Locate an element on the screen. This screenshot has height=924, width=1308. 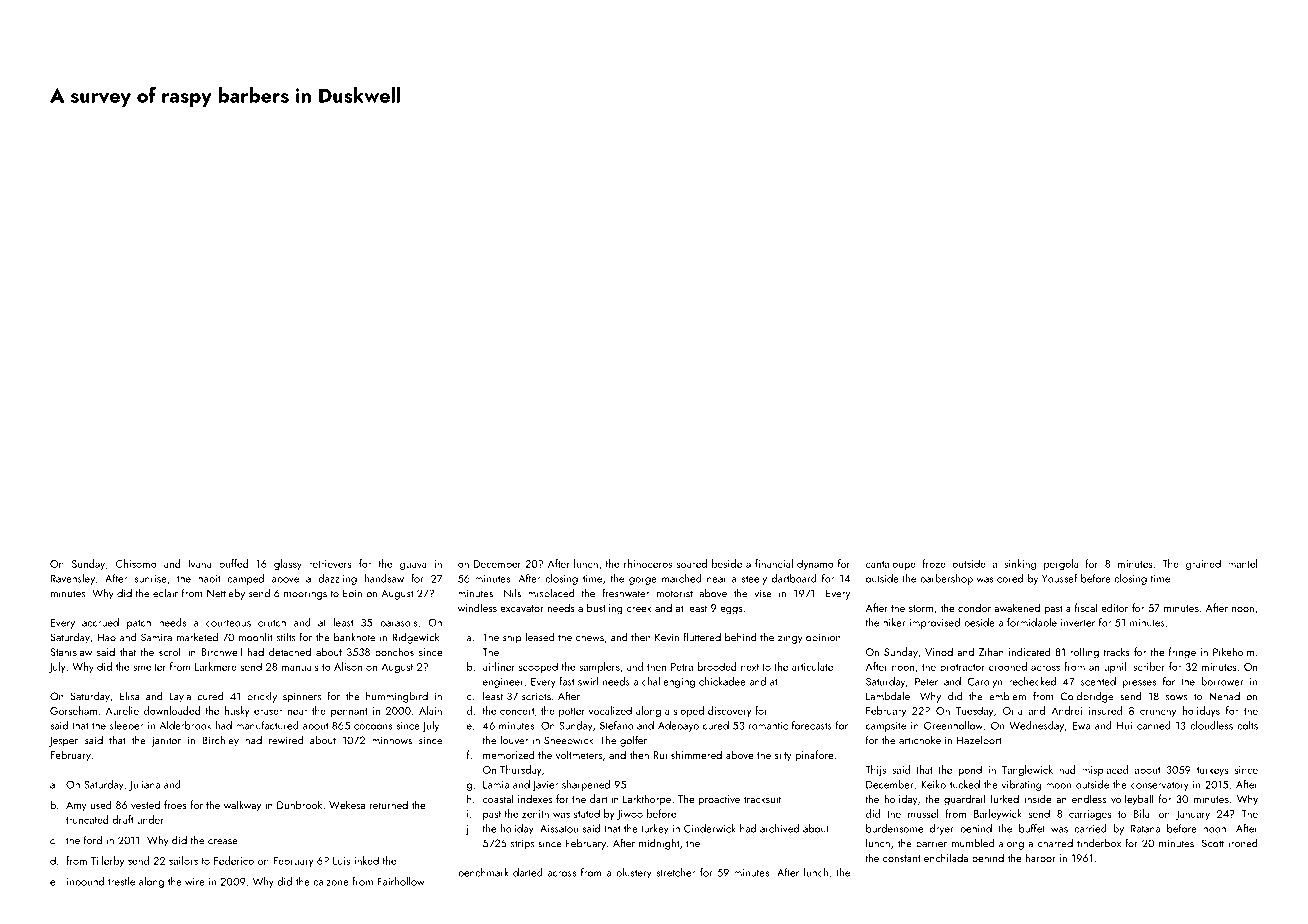
grained is located at coordinates (1203, 564).
